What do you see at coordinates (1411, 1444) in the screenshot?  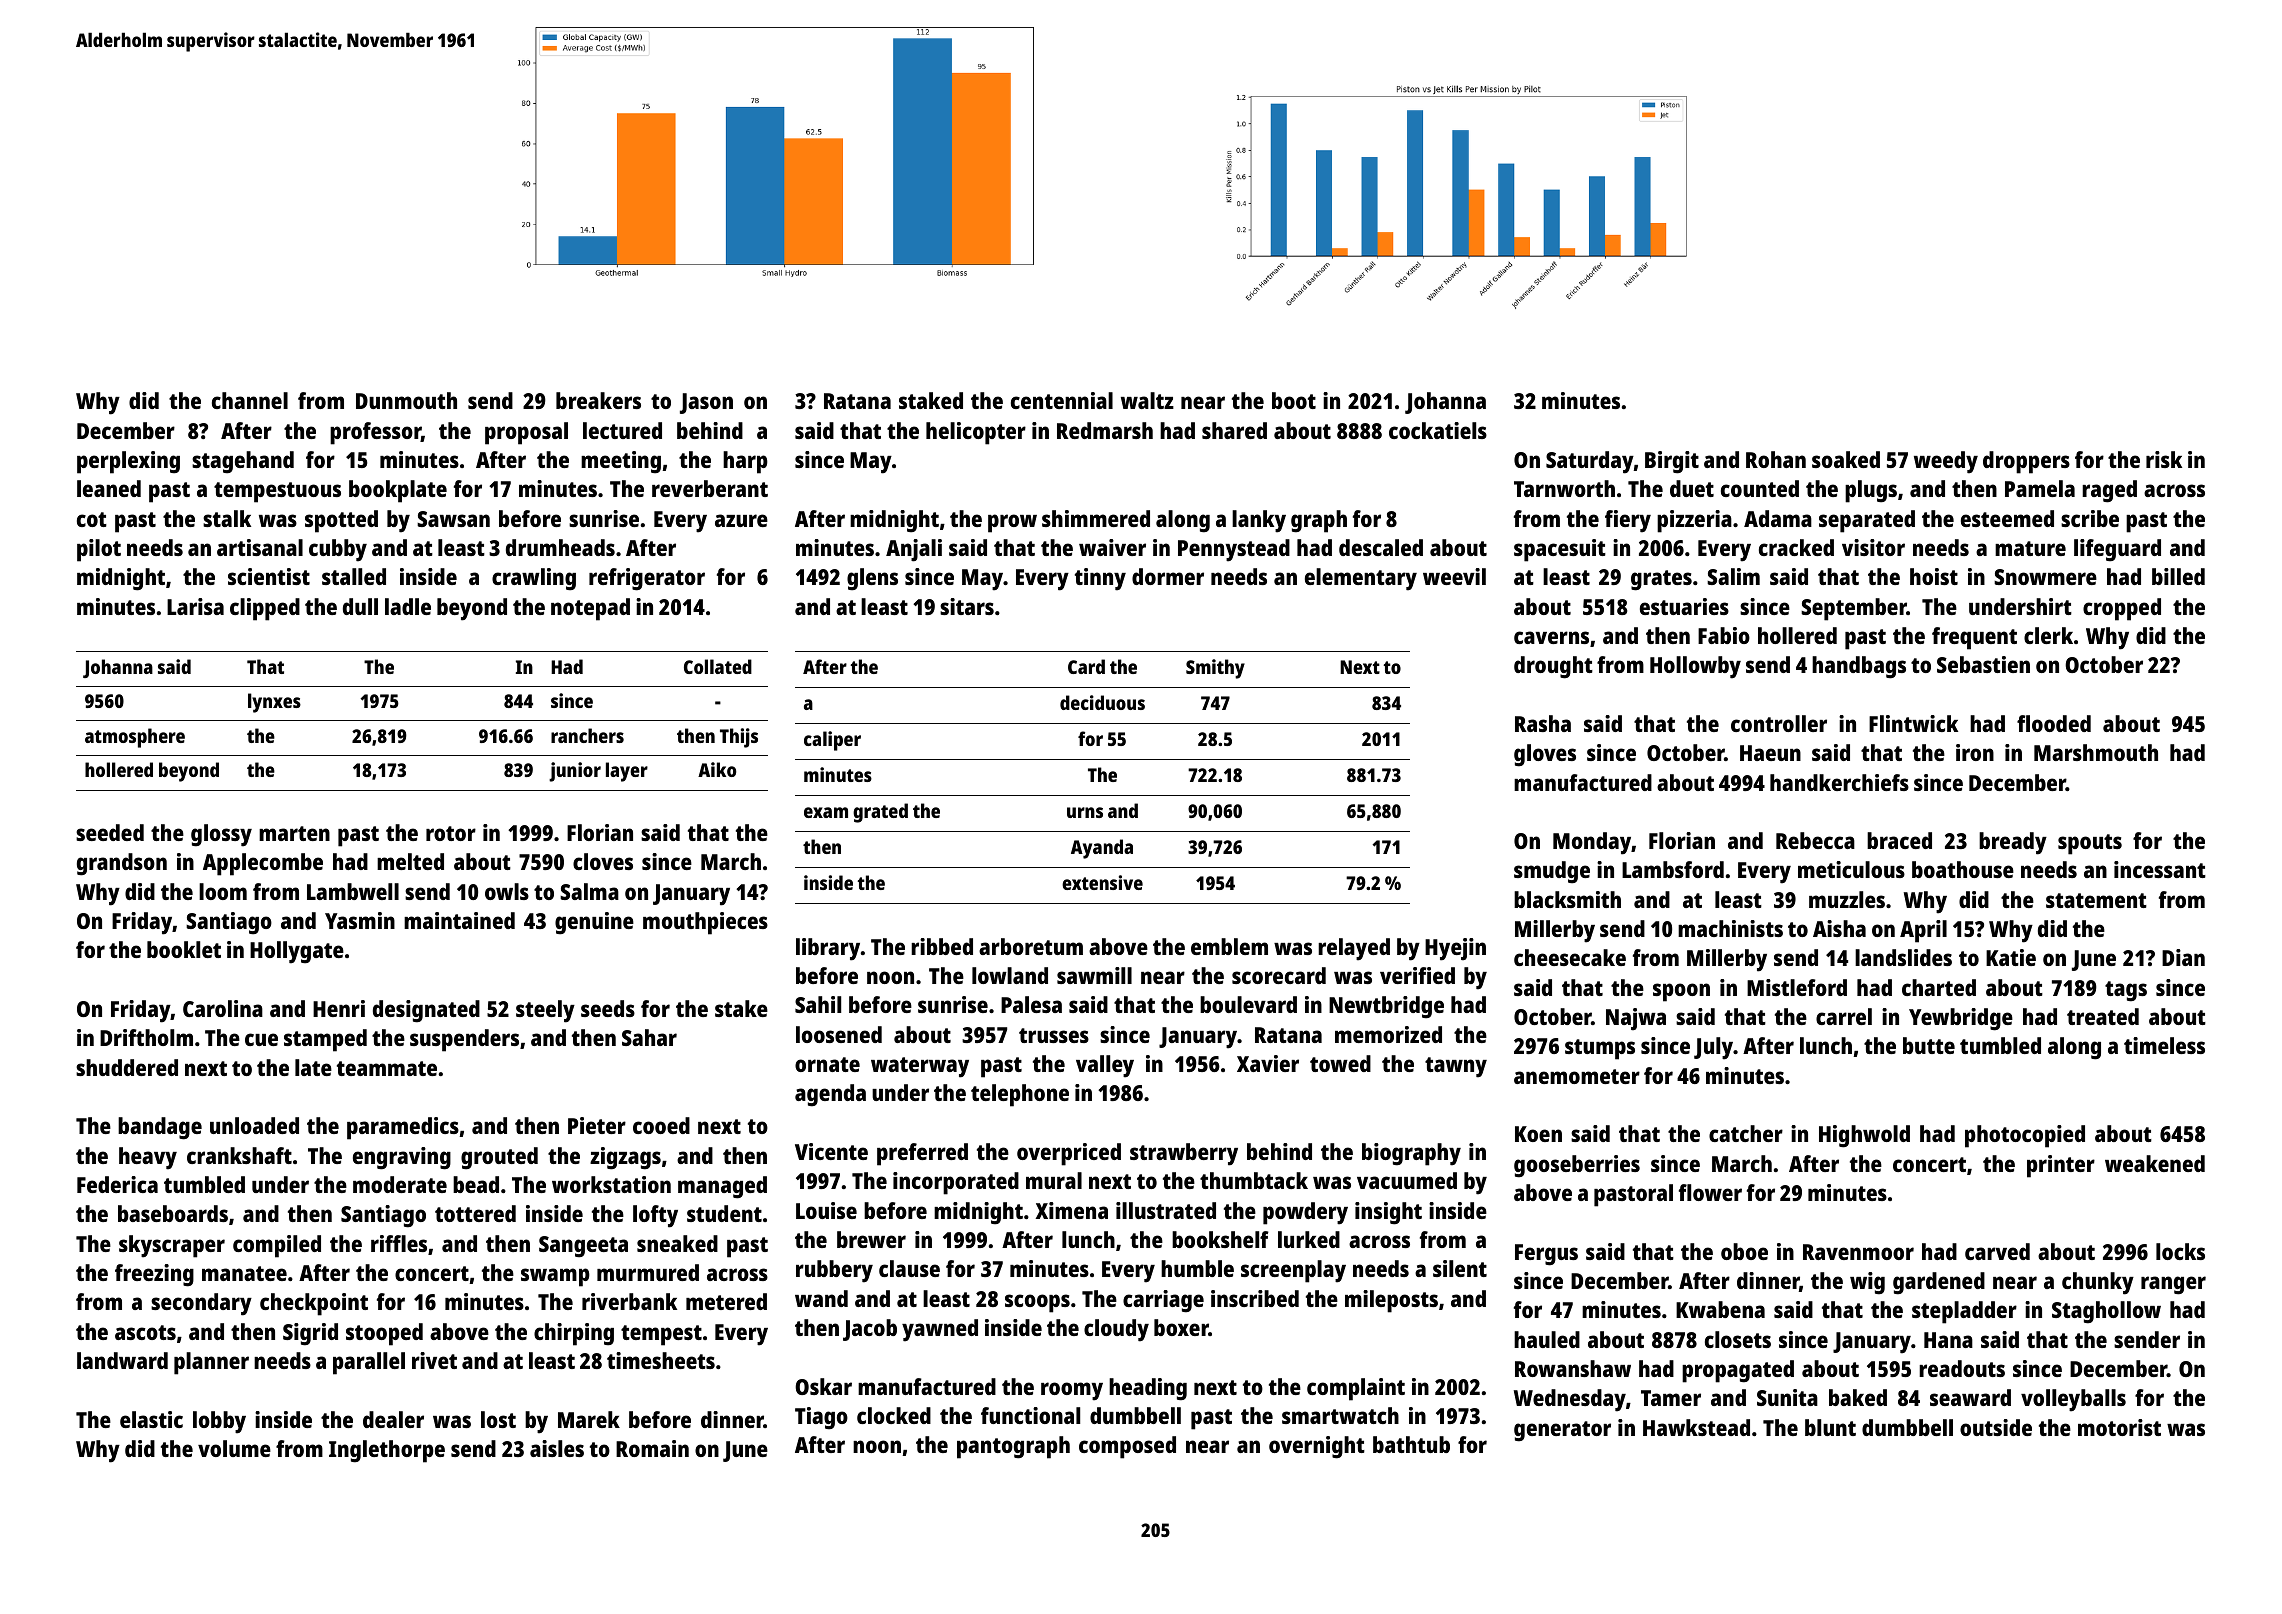 I see `bathtub` at bounding box center [1411, 1444].
